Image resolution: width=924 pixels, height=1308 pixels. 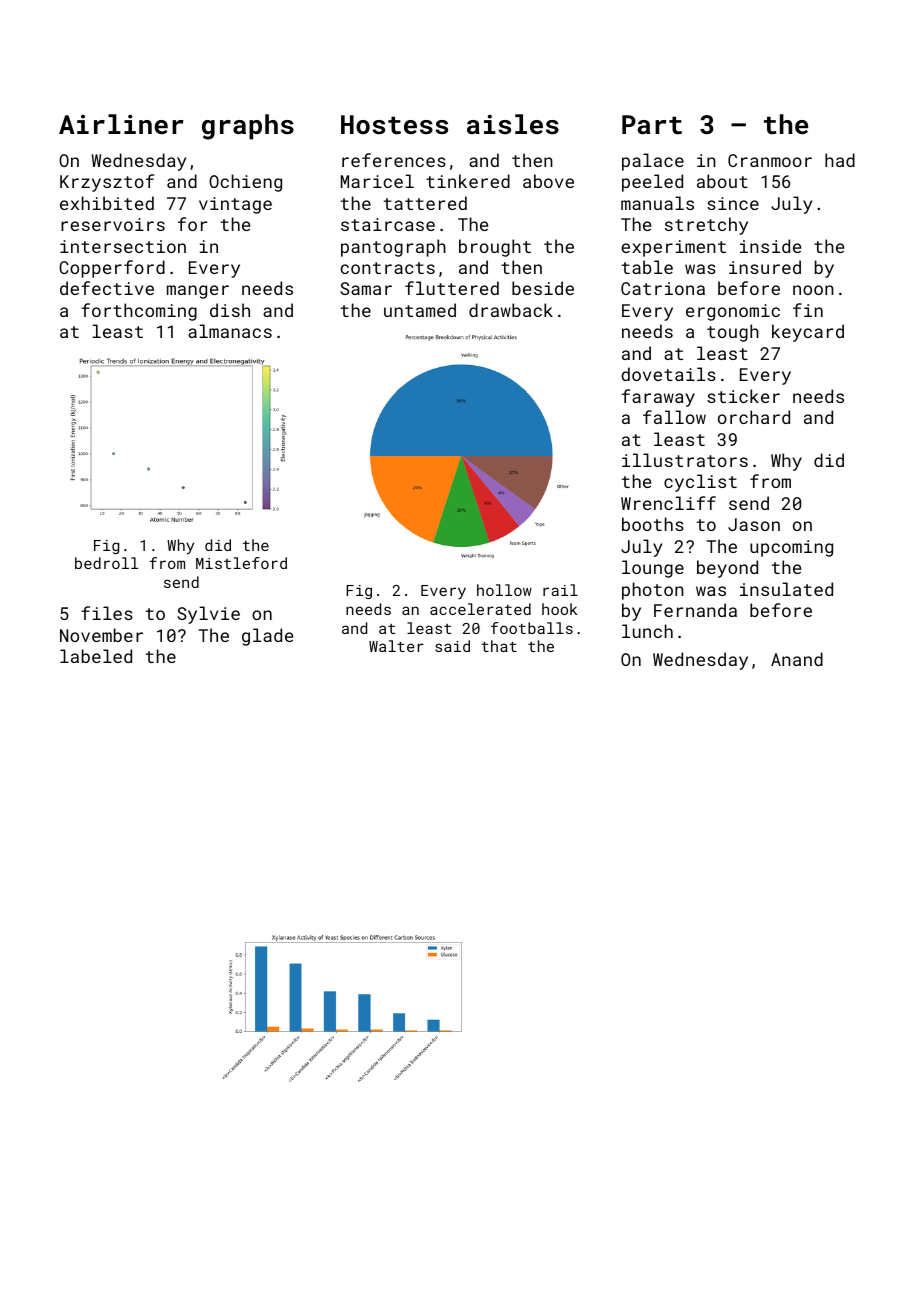 I want to click on dovetails, so click(x=668, y=374).
